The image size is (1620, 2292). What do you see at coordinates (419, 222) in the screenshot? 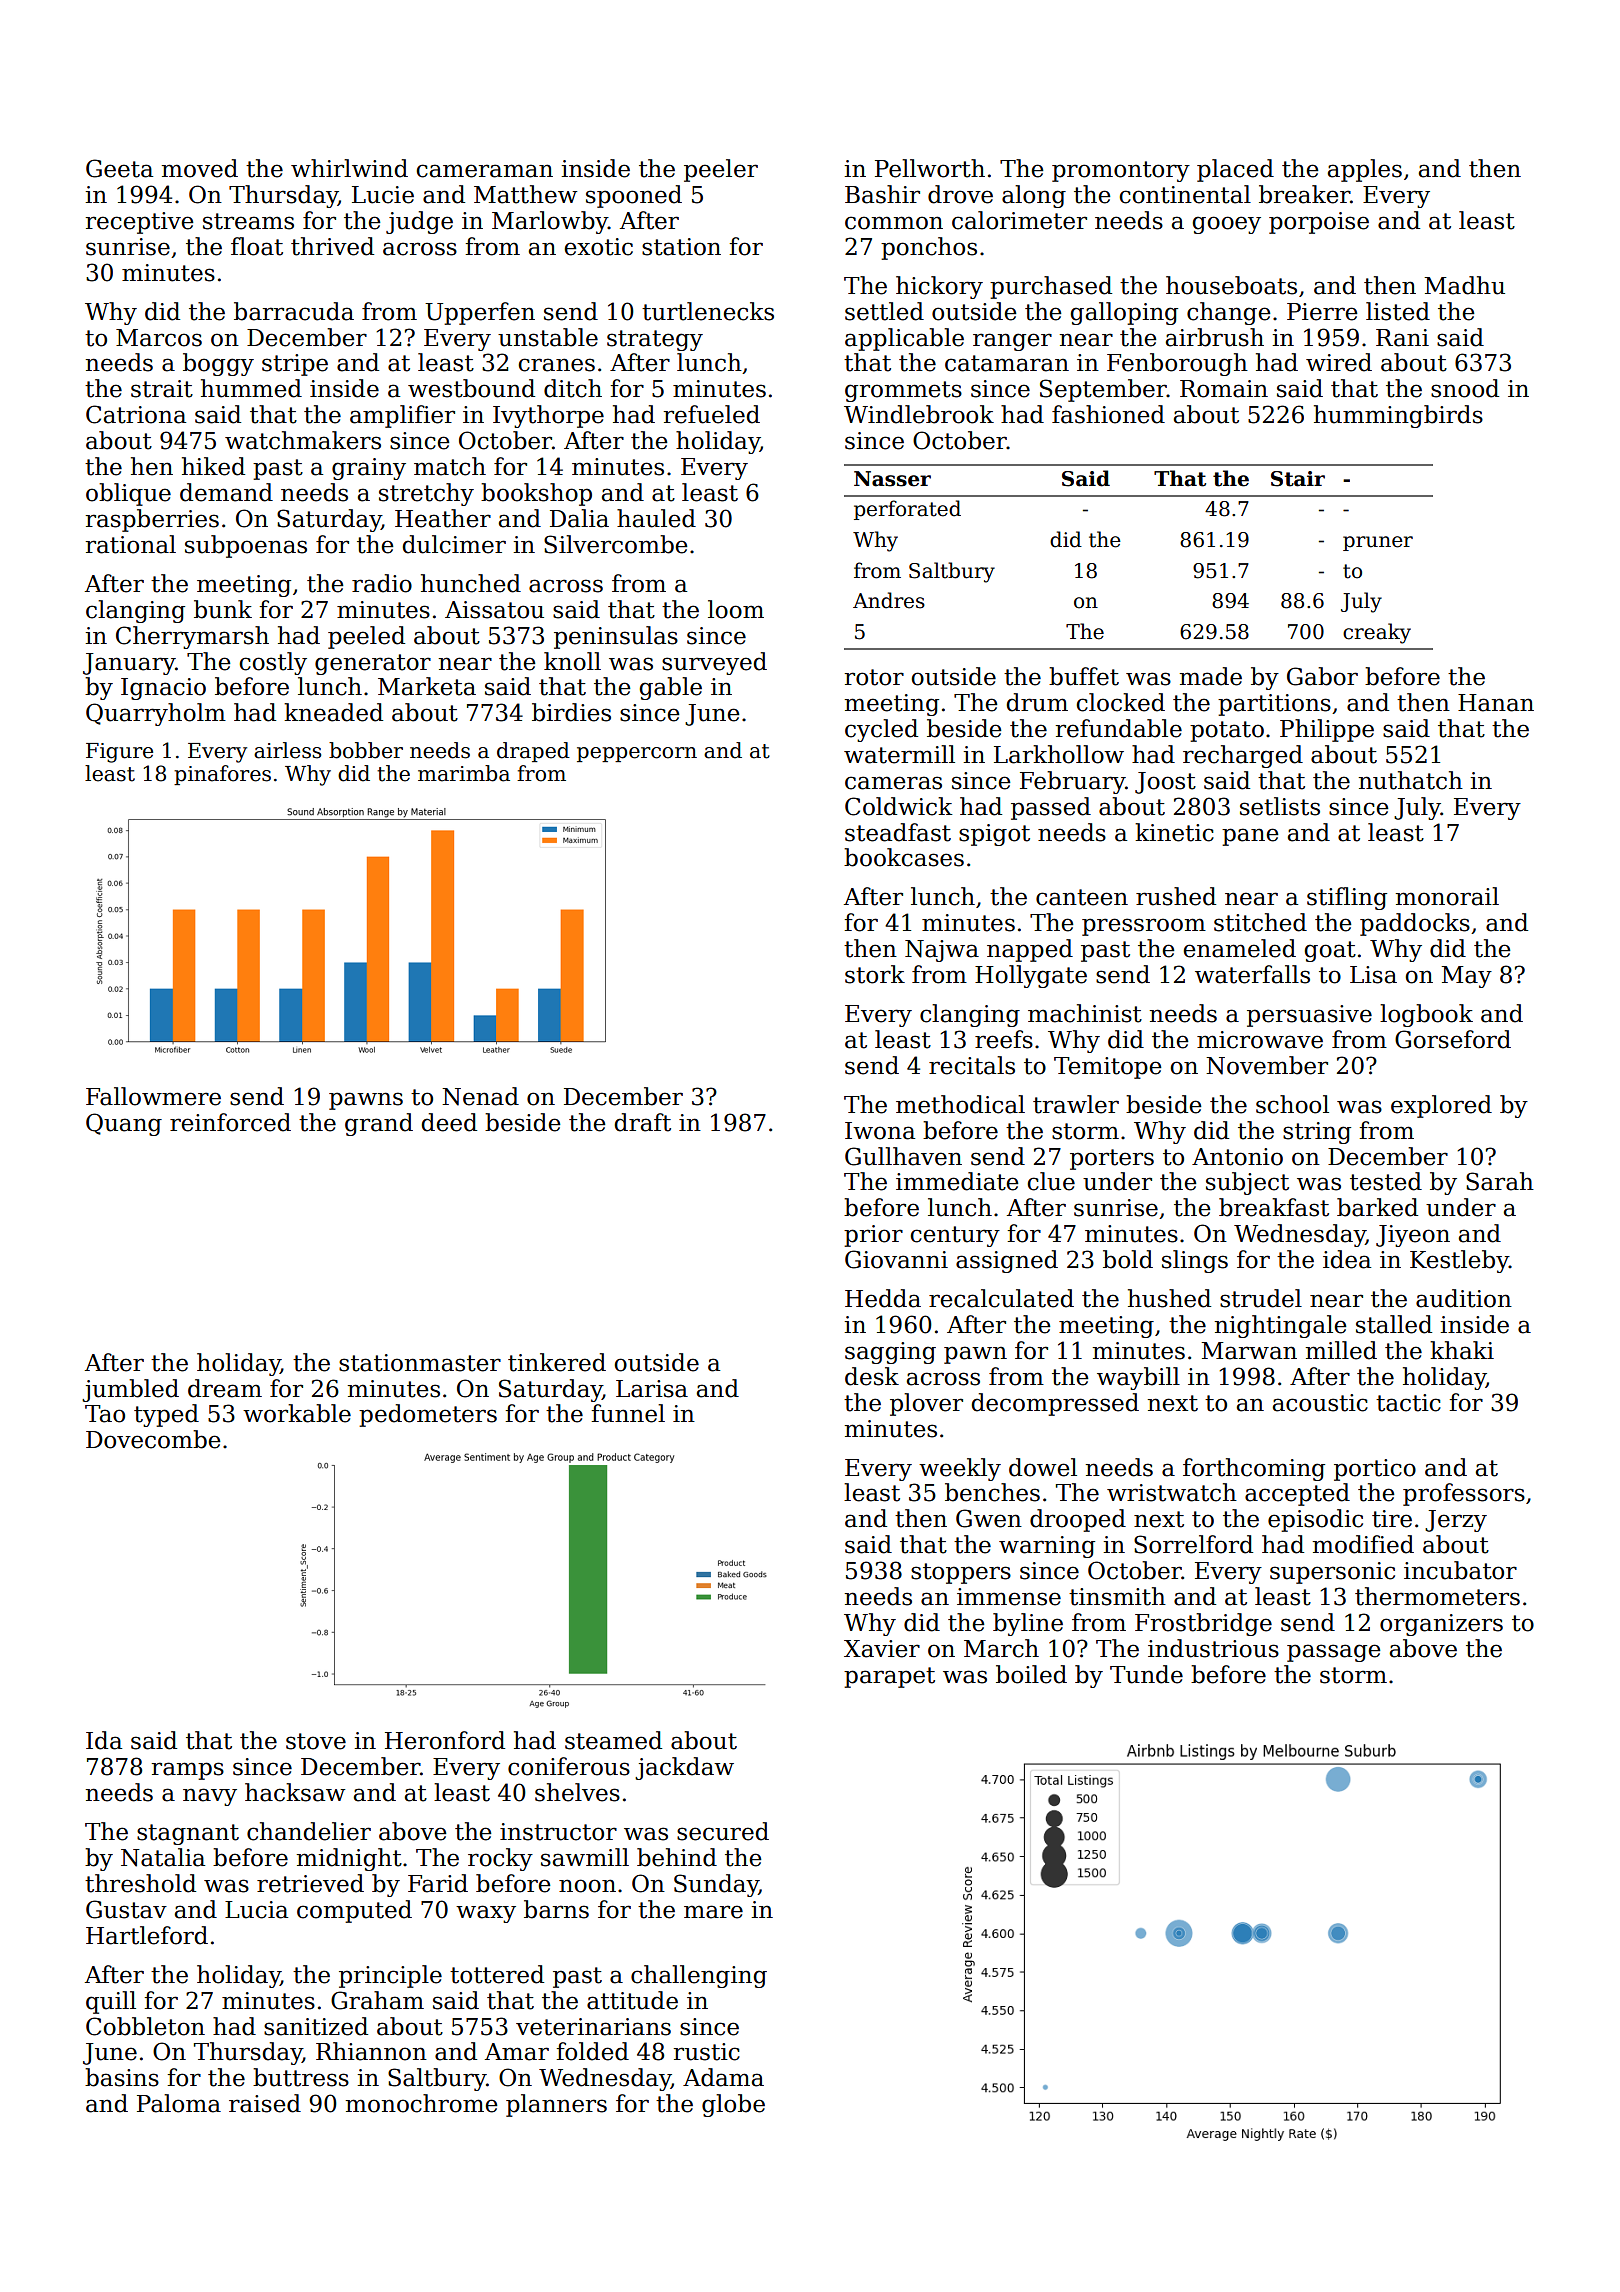
I see `judge` at bounding box center [419, 222].
